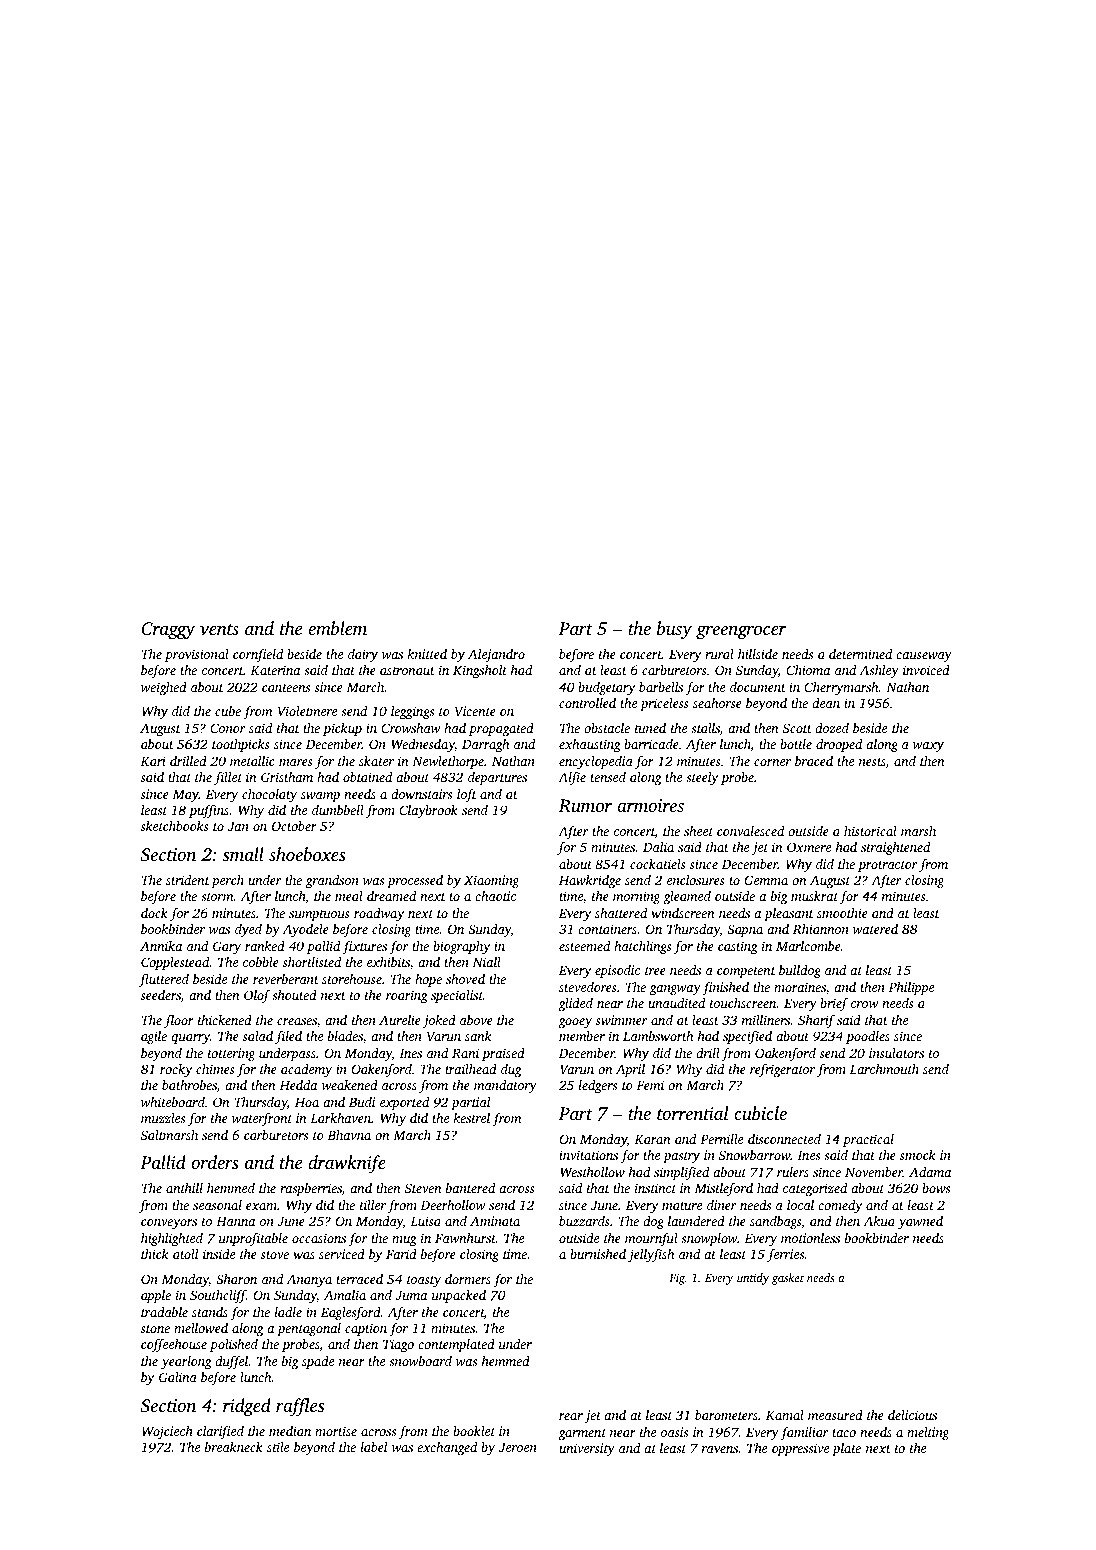 The height and width of the screenshot is (1550, 1096). I want to click on stile, so click(278, 1447).
